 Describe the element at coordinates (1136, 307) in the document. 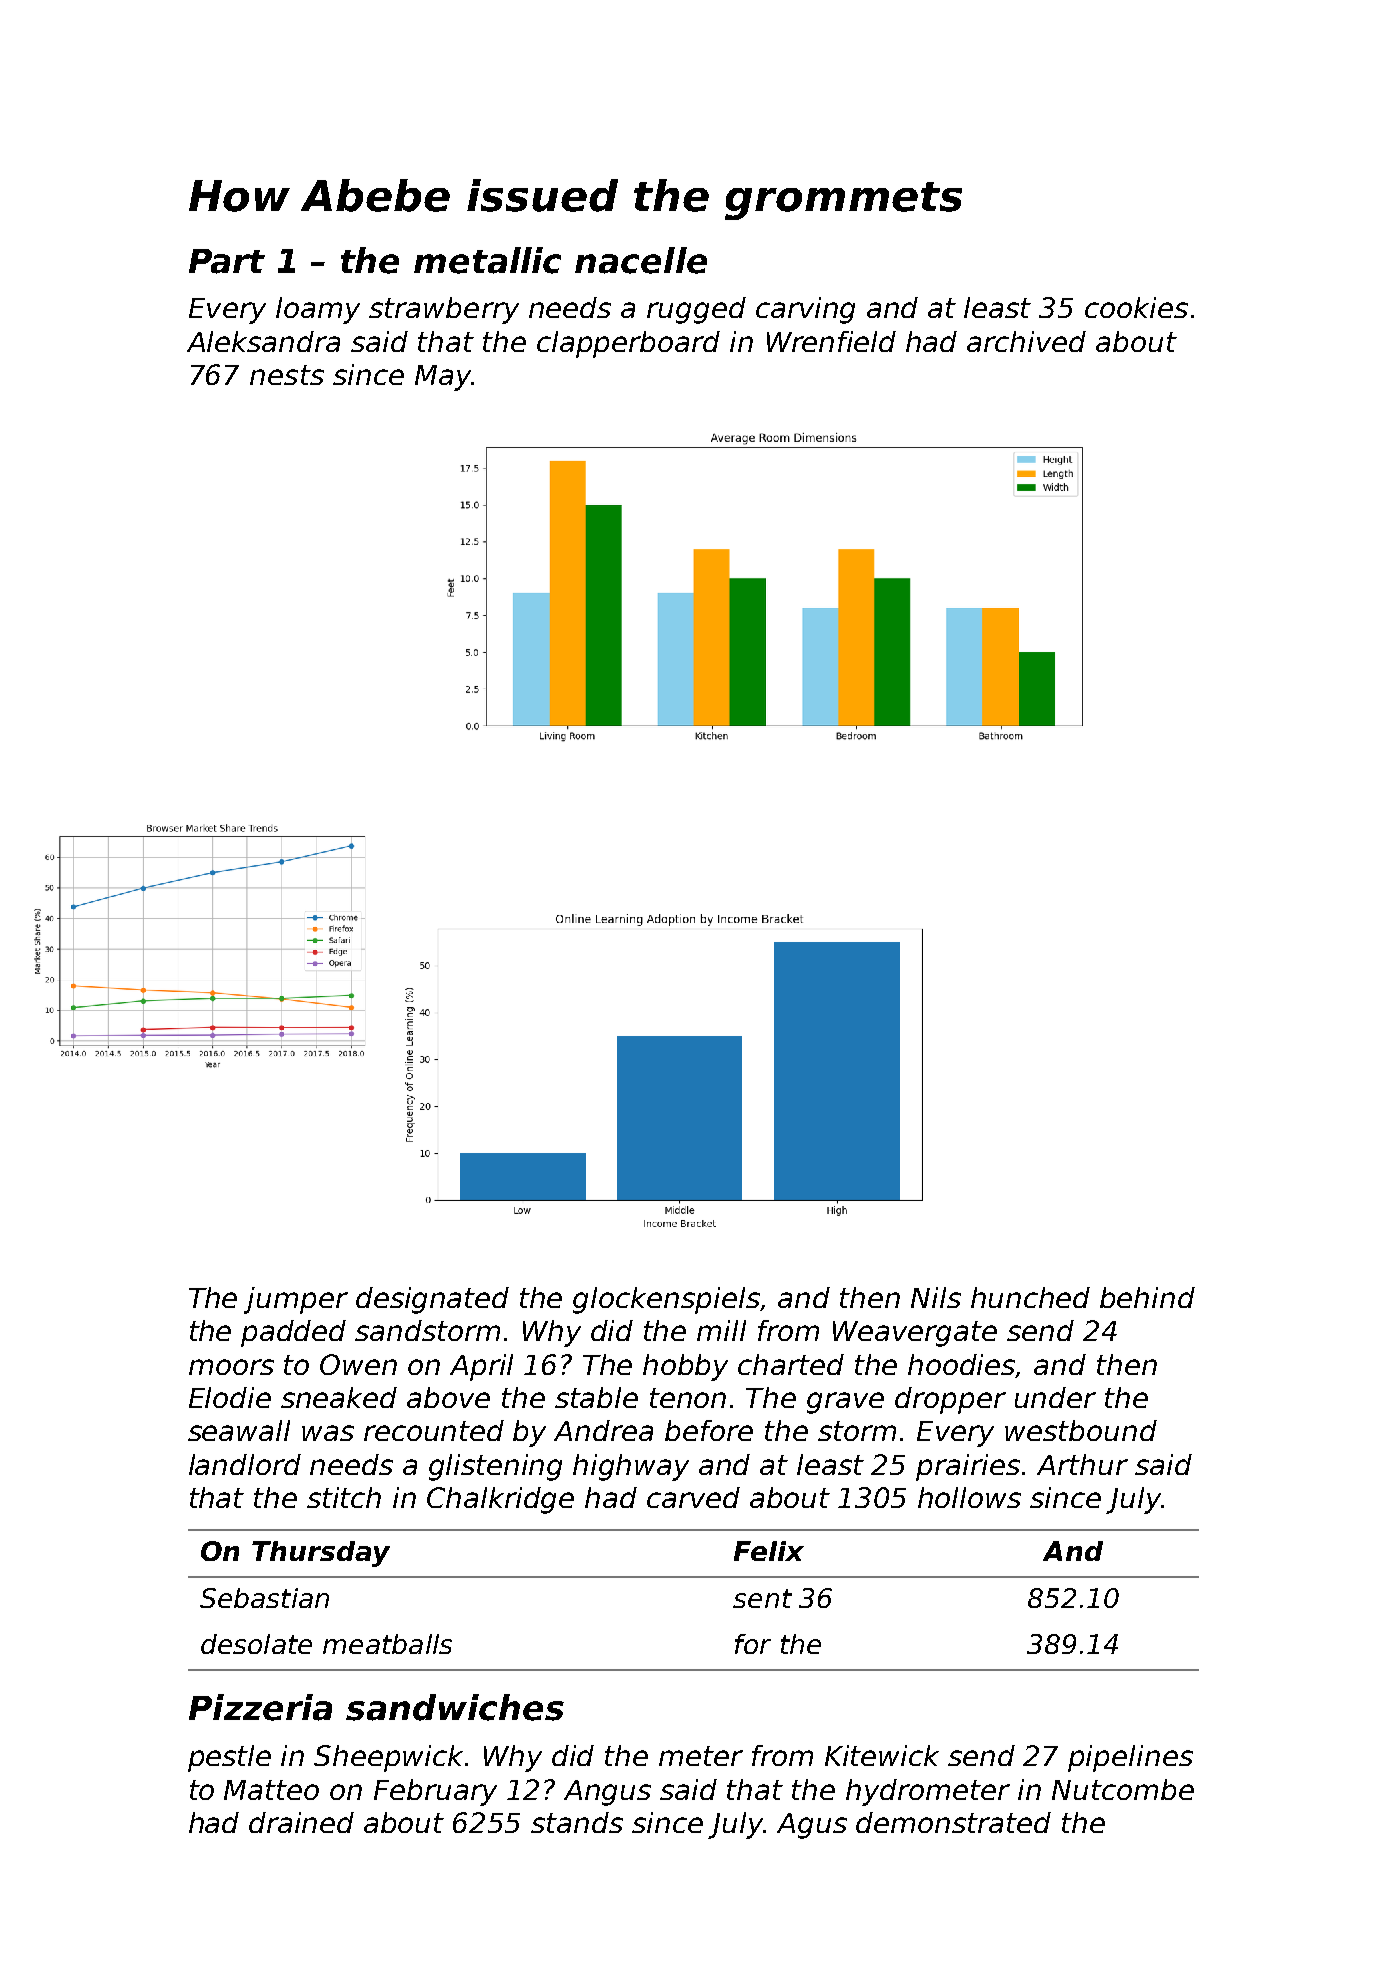

I see `cookies` at that location.
